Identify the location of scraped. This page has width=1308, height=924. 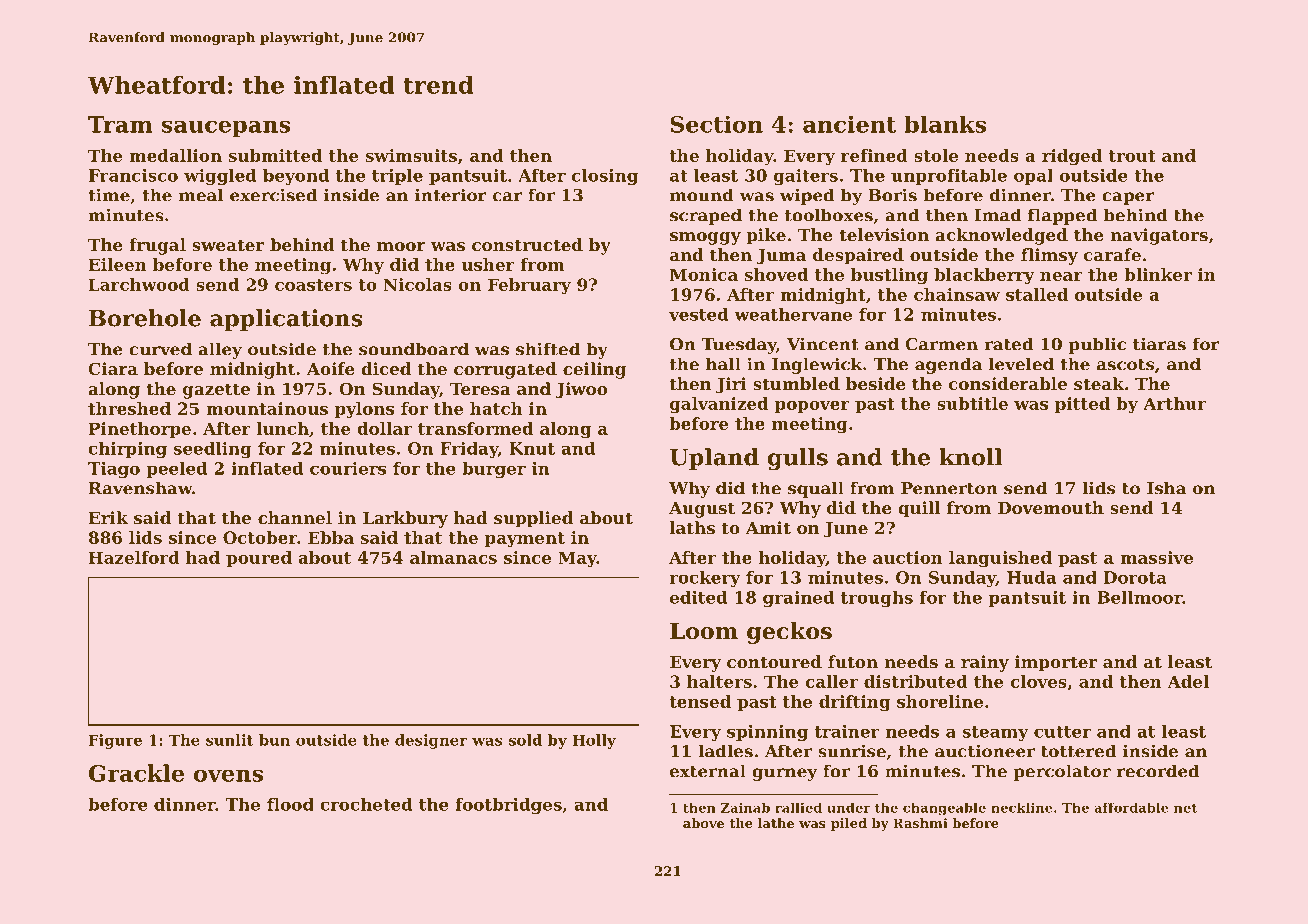
(706, 216).
